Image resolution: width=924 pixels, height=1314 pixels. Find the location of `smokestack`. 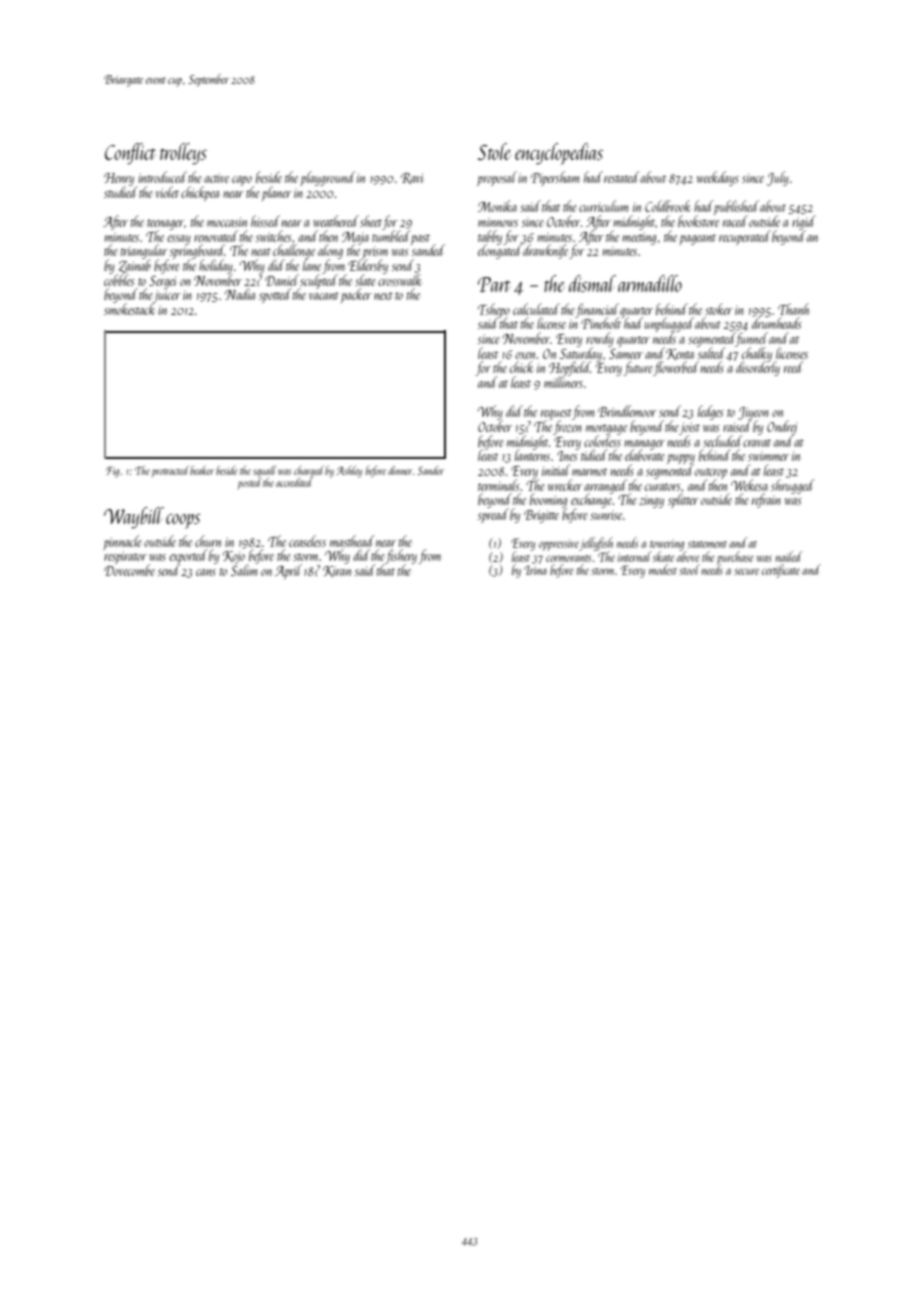

smokestack is located at coordinates (129, 309).
